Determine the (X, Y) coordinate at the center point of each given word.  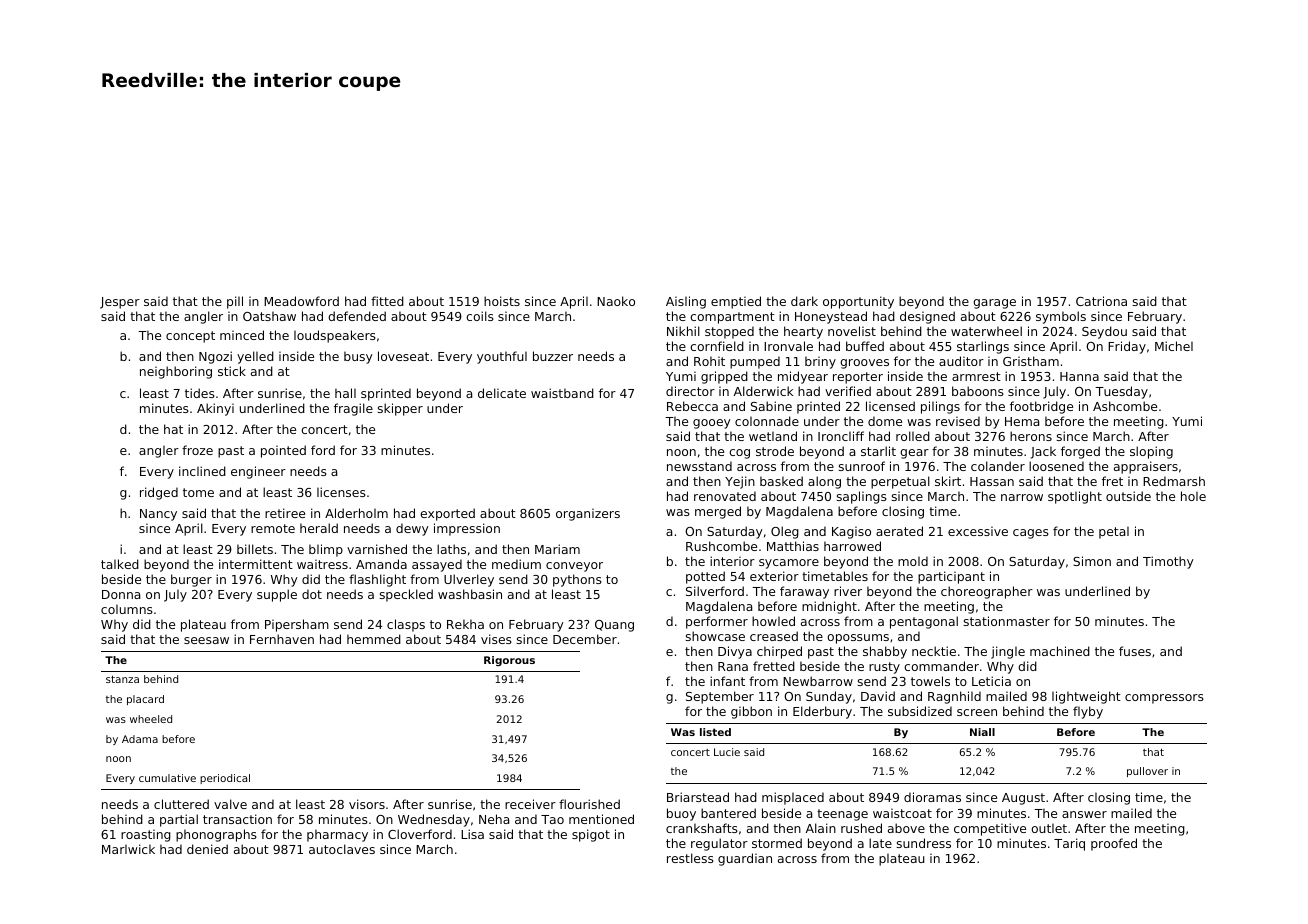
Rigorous (509, 661)
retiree (285, 513)
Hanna (1079, 376)
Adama (140, 739)
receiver (530, 804)
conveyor (574, 567)
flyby (1088, 712)
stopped (729, 332)
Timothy (1168, 562)
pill (235, 302)
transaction (237, 819)
